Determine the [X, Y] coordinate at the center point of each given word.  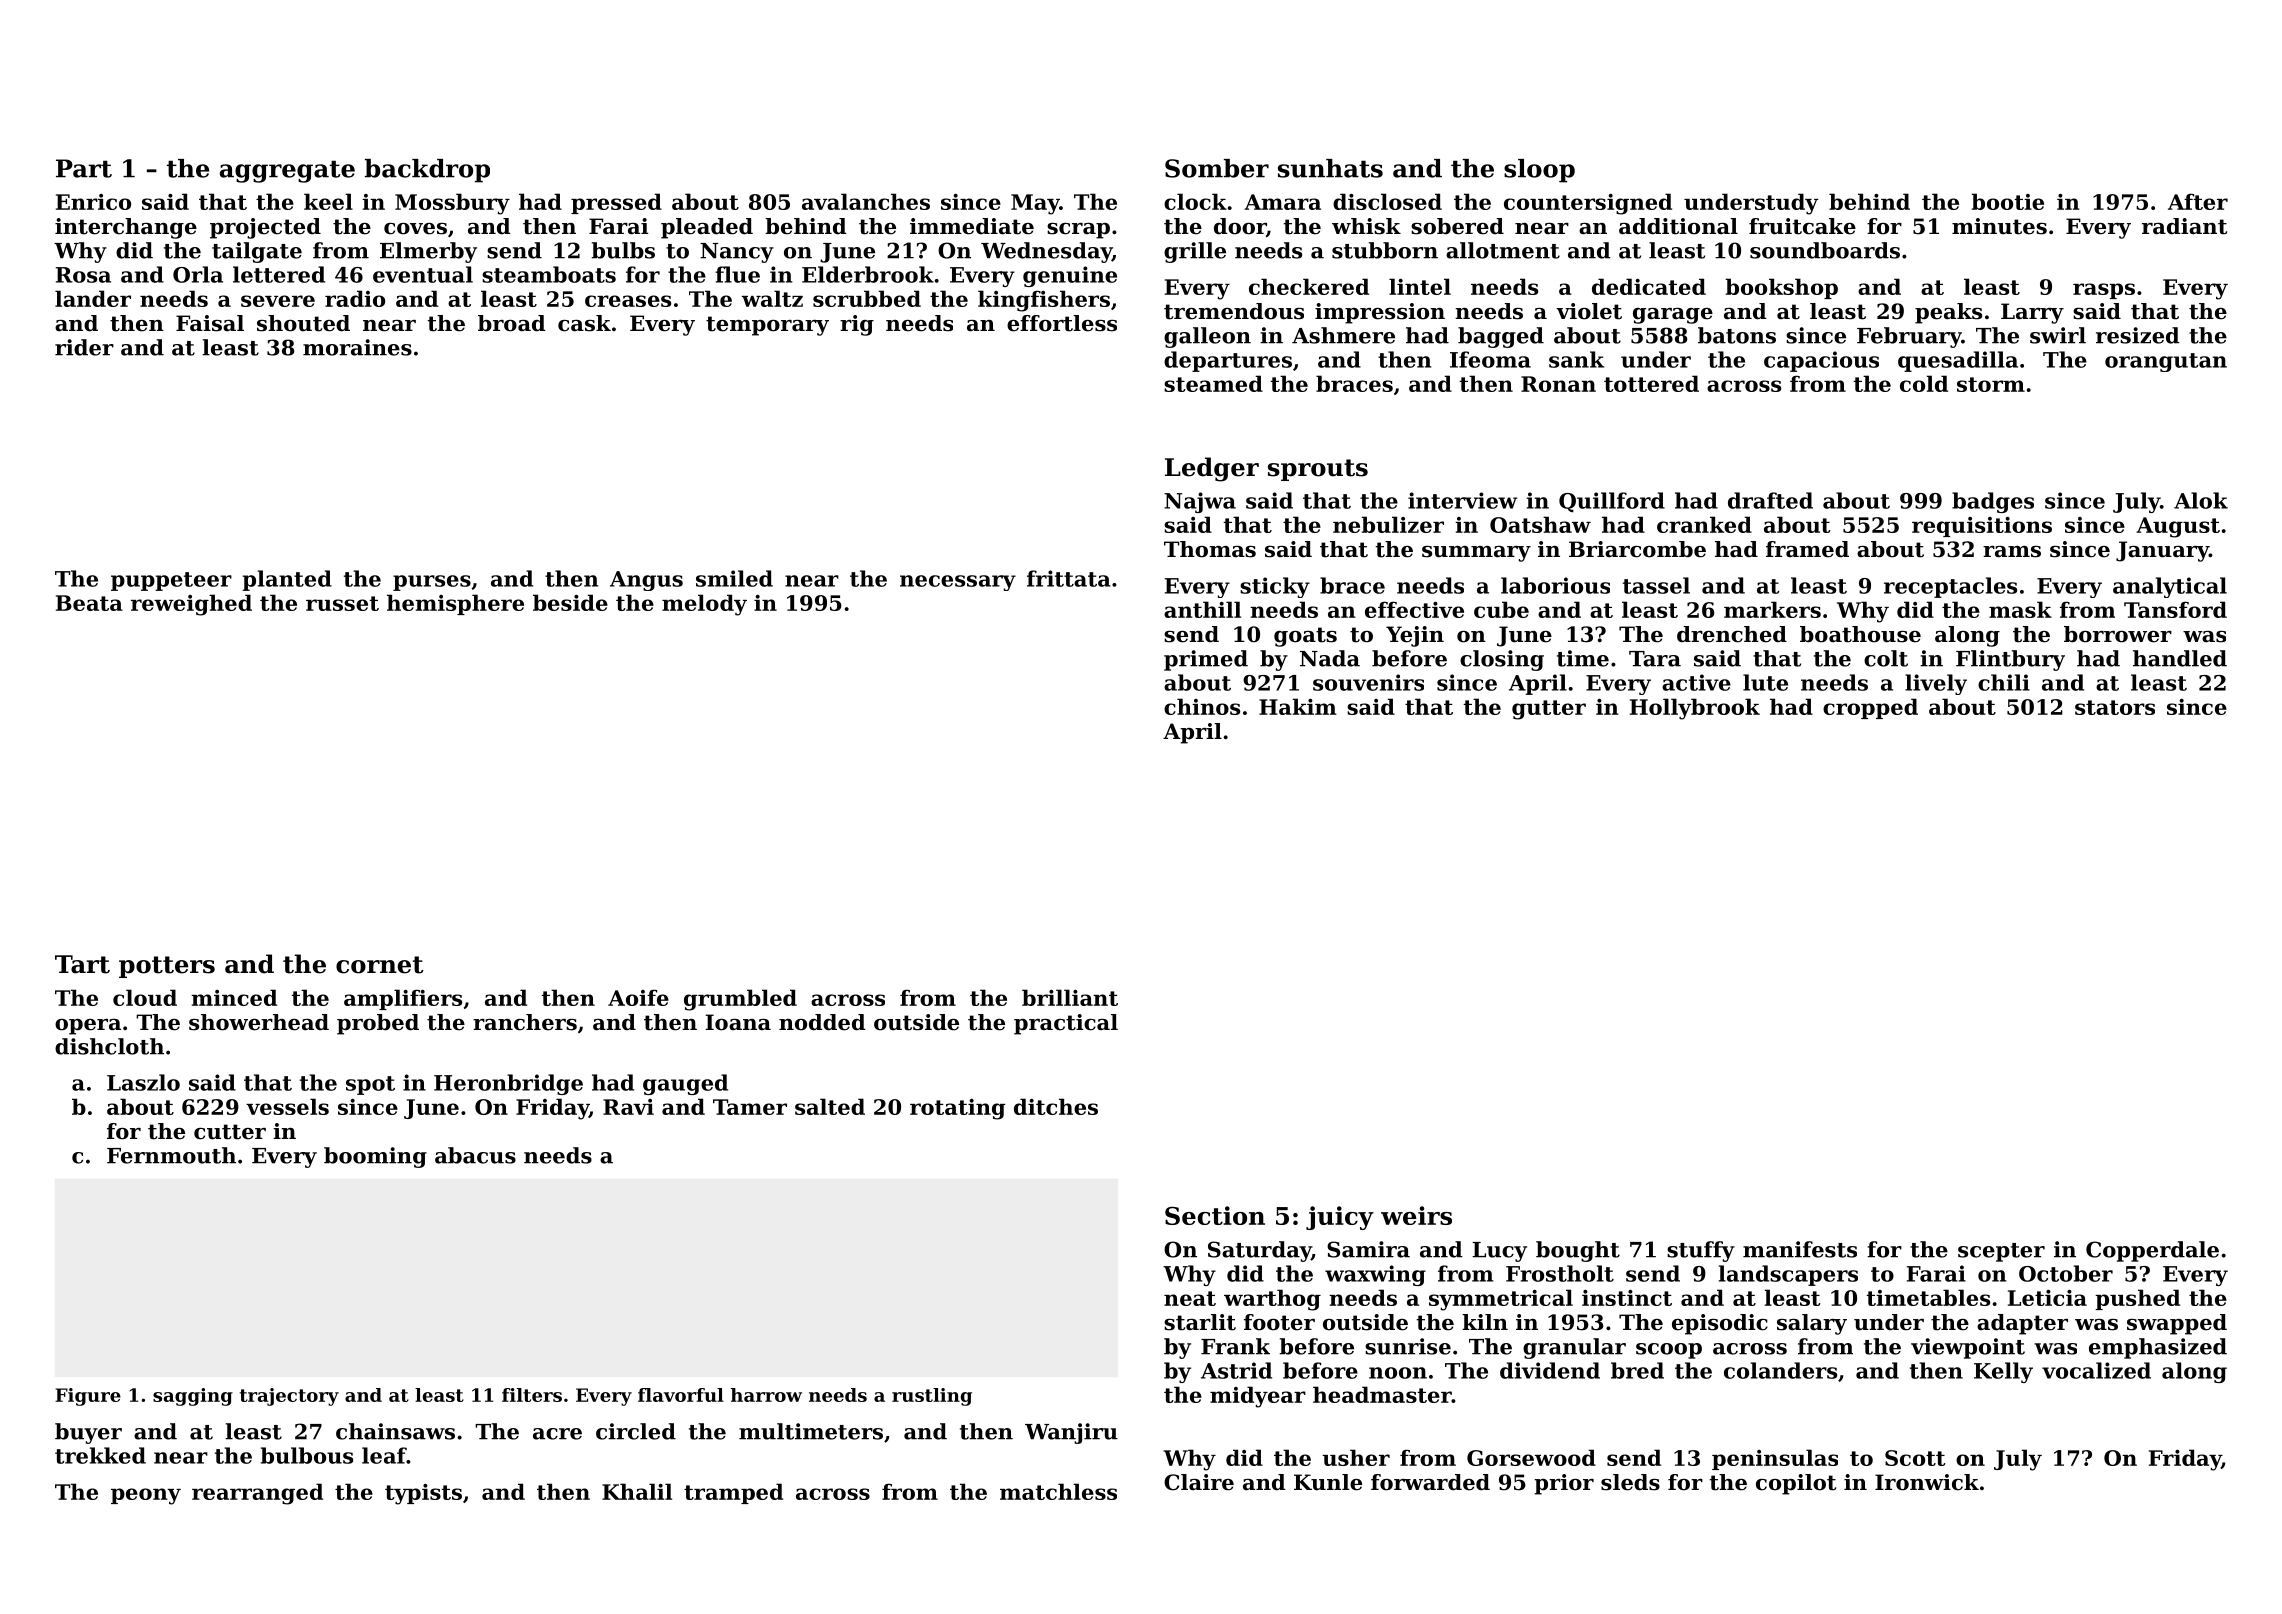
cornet [380, 965]
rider [84, 347]
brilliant [1070, 997]
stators [2115, 707]
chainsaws [395, 1431]
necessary [958, 583]
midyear [1258, 1397]
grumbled [740, 1000]
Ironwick [1927, 1482]
